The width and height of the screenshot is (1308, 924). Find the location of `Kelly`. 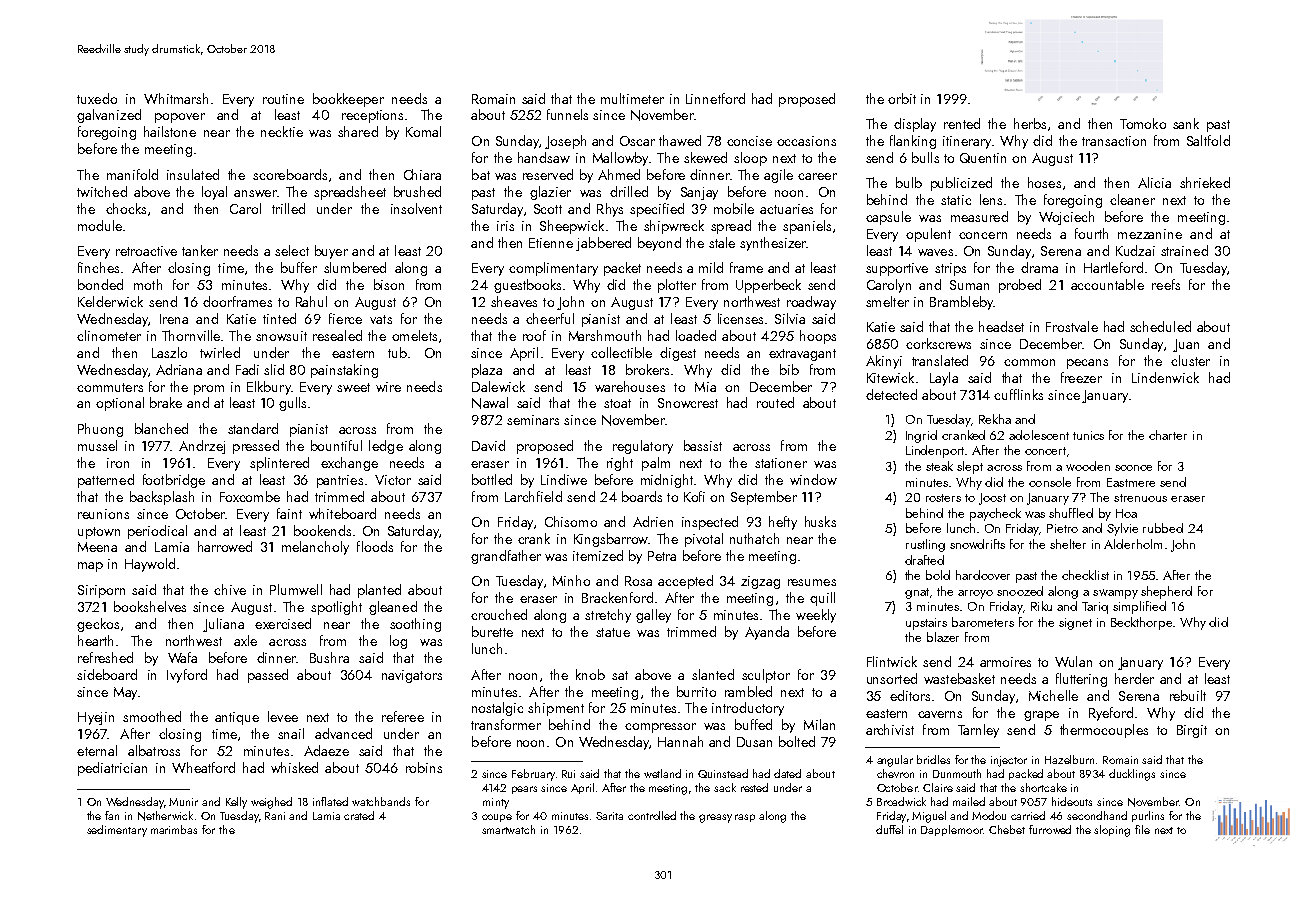

Kelly is located at coordinates (236, 803).
